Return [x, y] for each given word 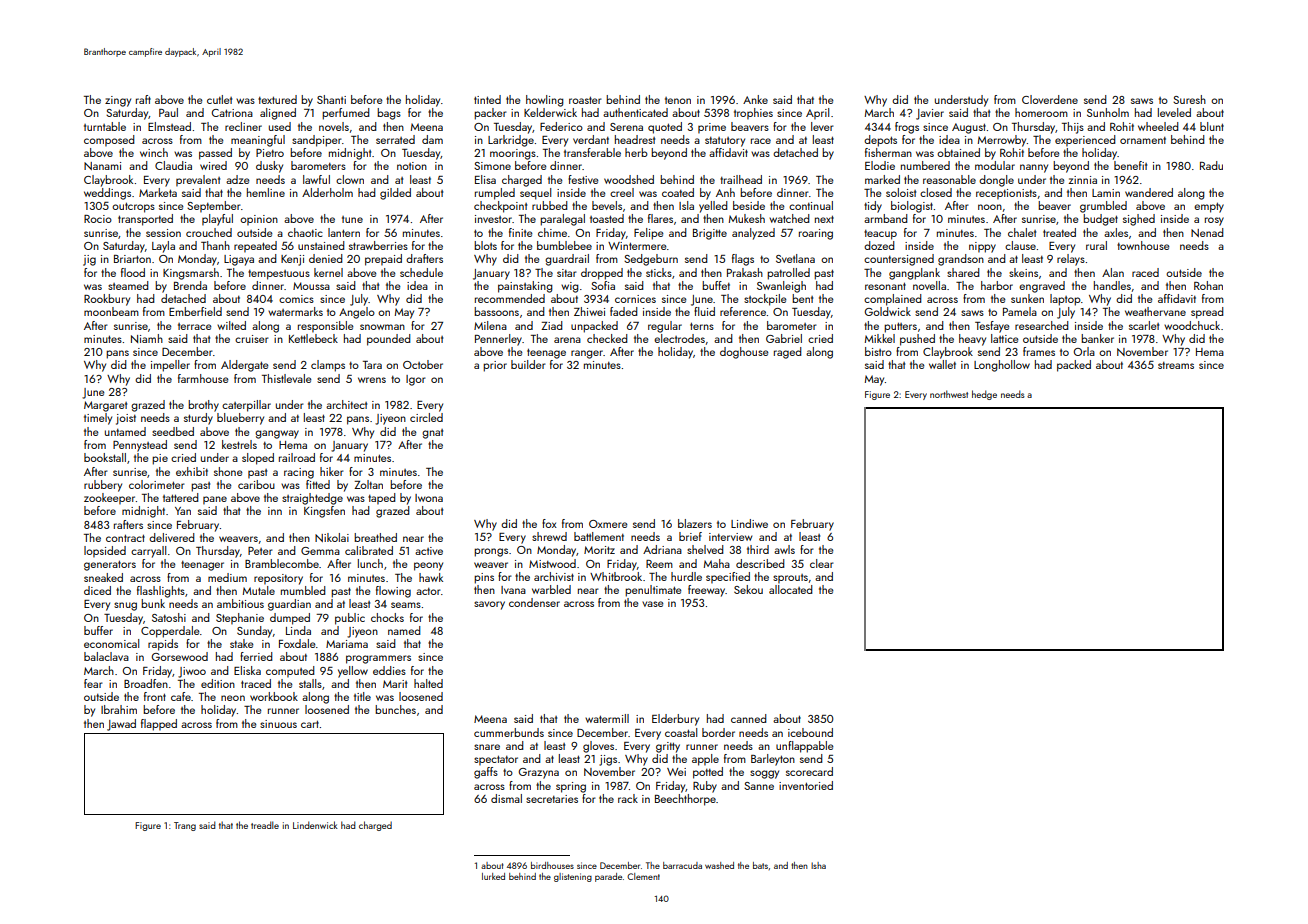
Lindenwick [315, 825]
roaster [585, 100]
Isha [818, 865]
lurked [493, 876]
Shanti [331, 99]
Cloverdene [1050, 99]
